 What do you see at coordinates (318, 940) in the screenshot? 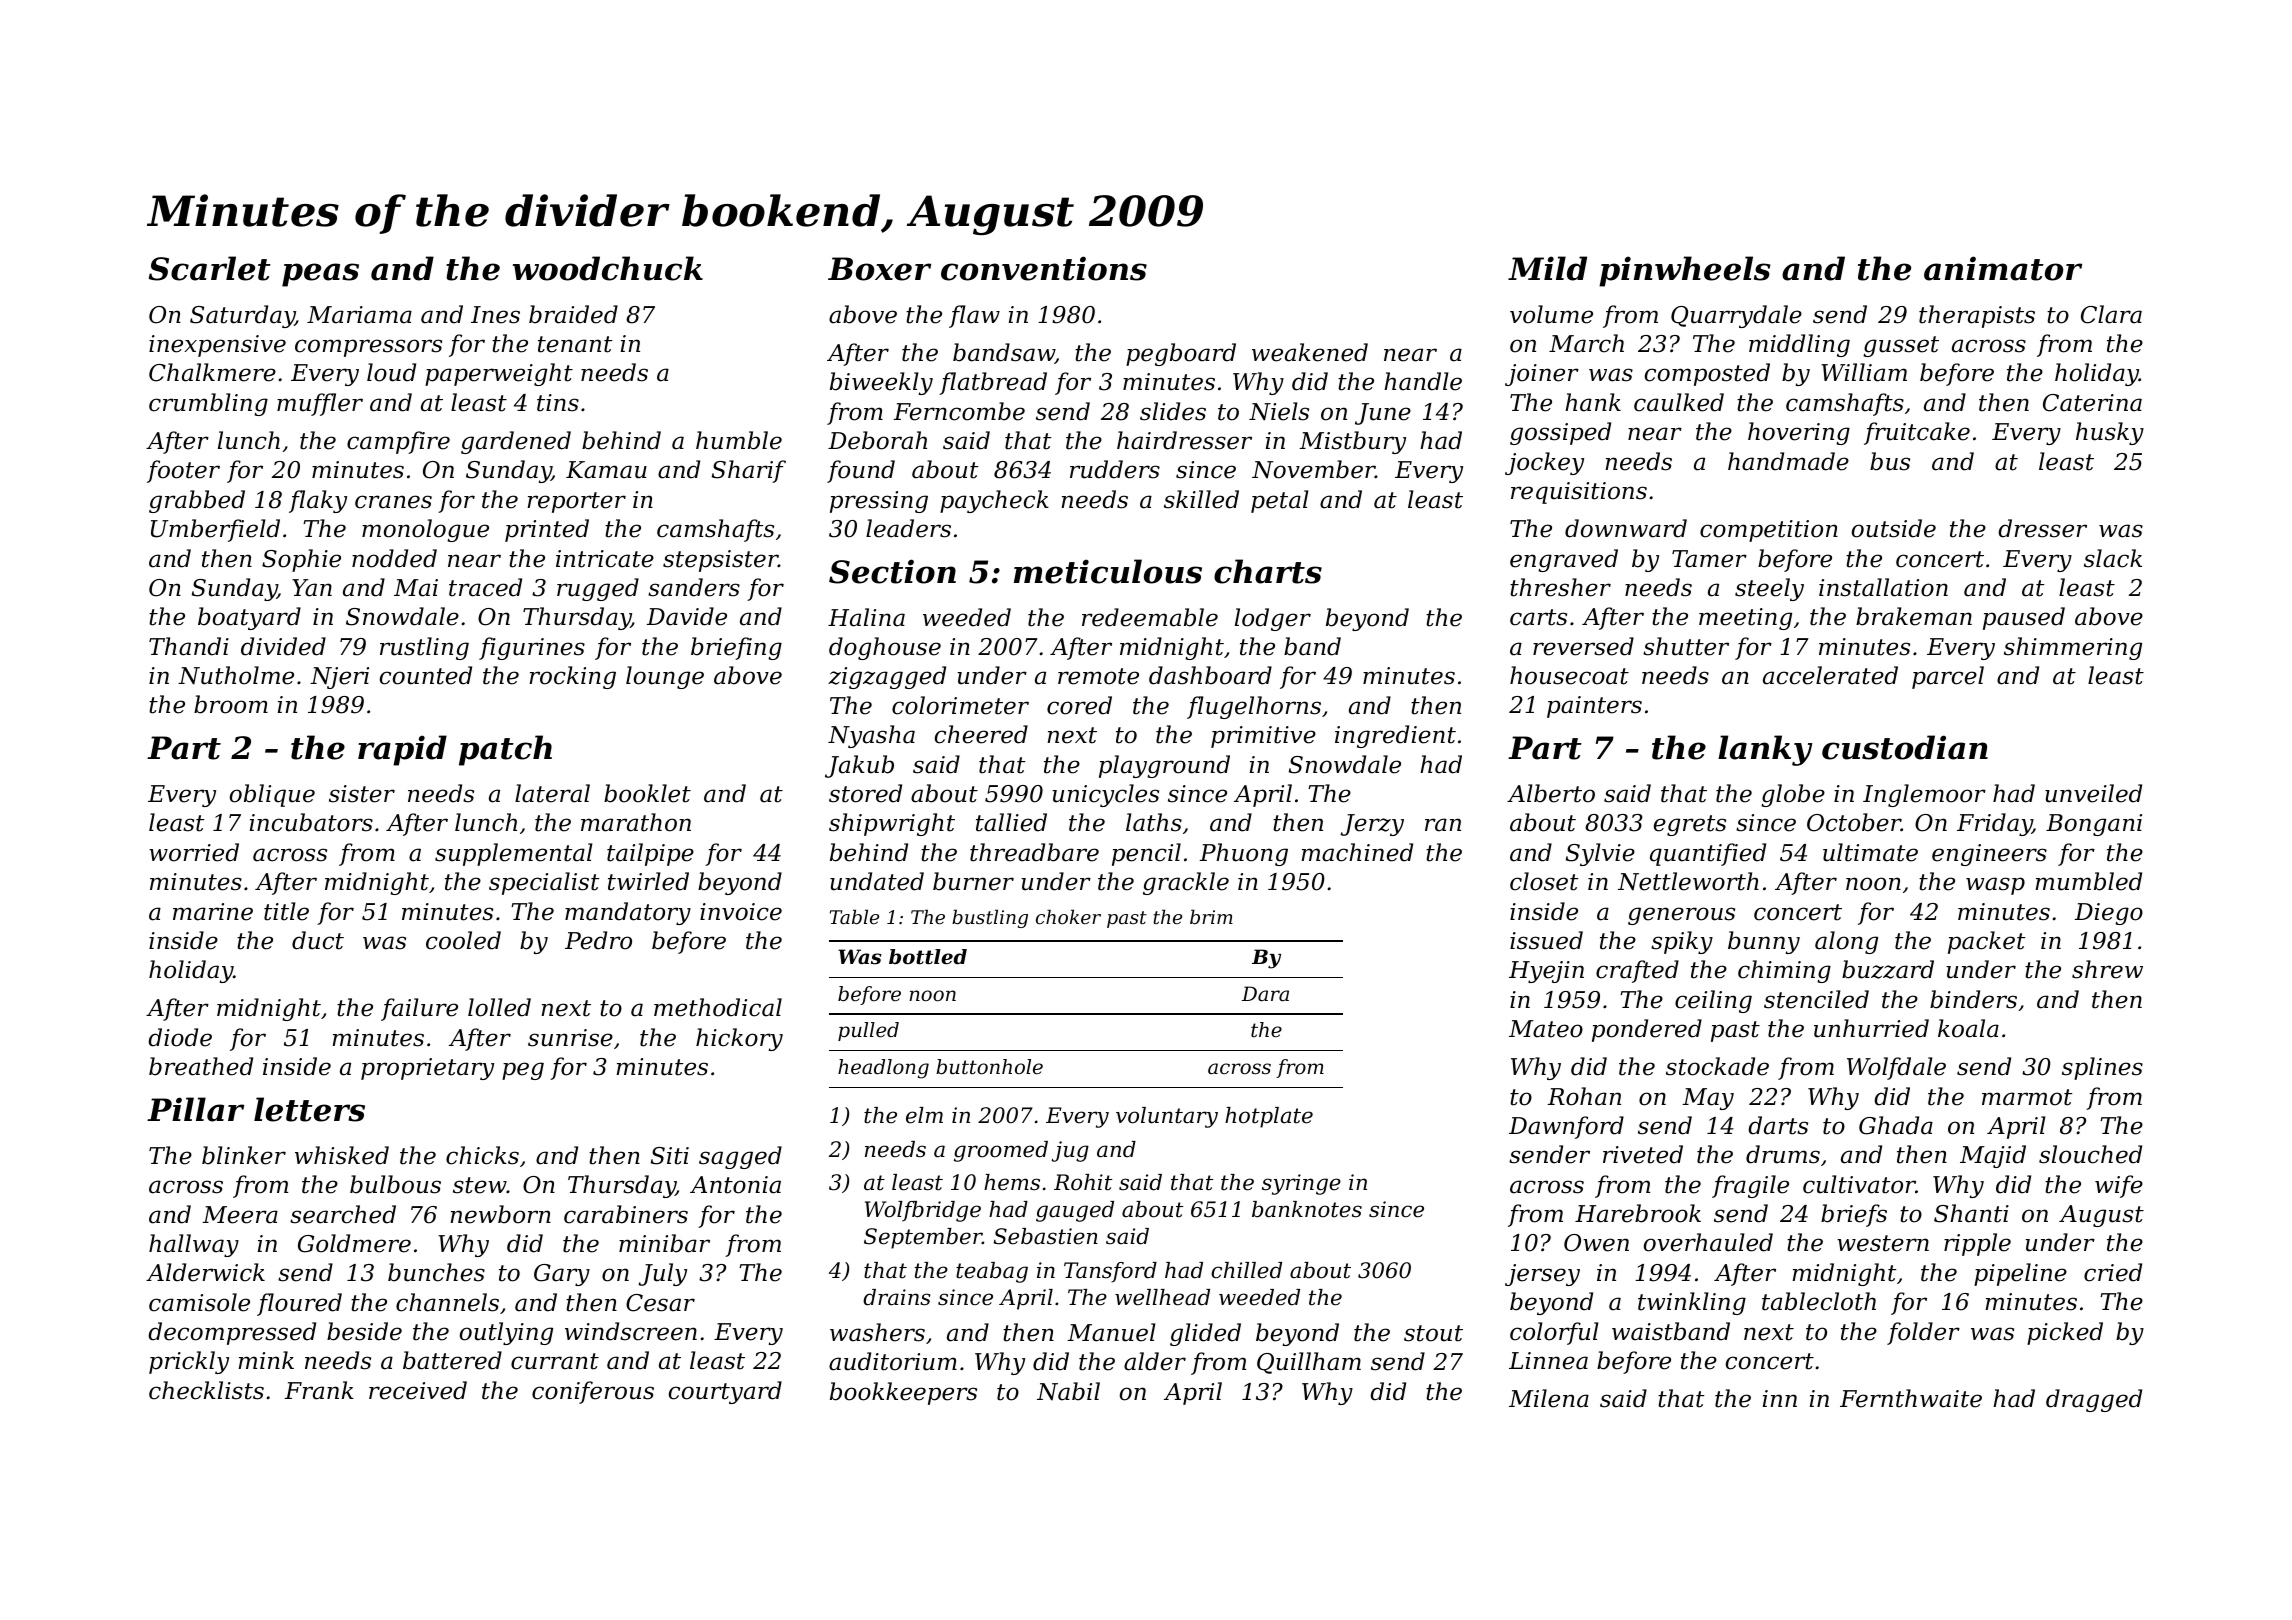
I see `duct` at bounding box center [318, 940].
